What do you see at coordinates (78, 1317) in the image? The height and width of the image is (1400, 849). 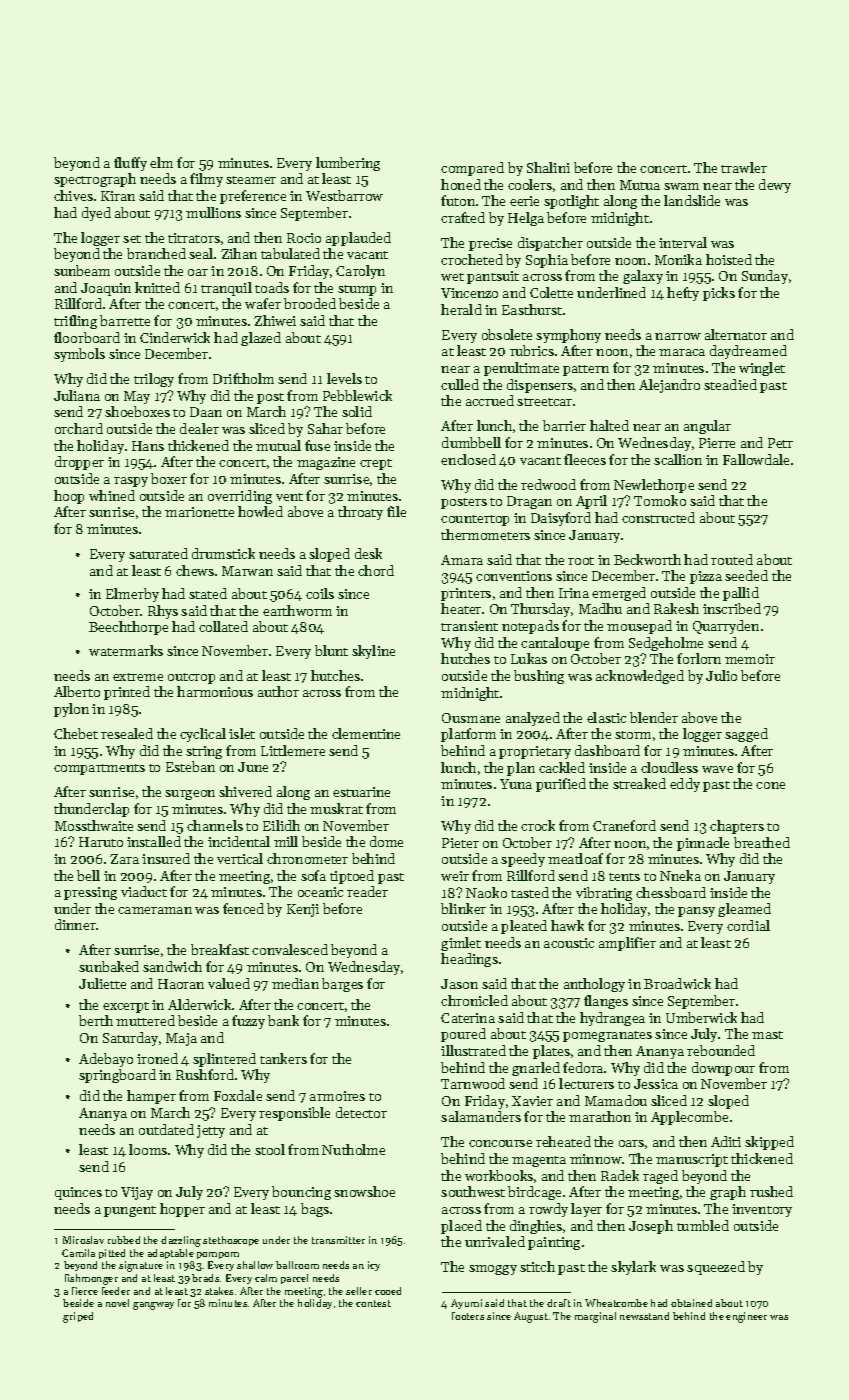 I see `griped` at bounding box center [78, 1317].
